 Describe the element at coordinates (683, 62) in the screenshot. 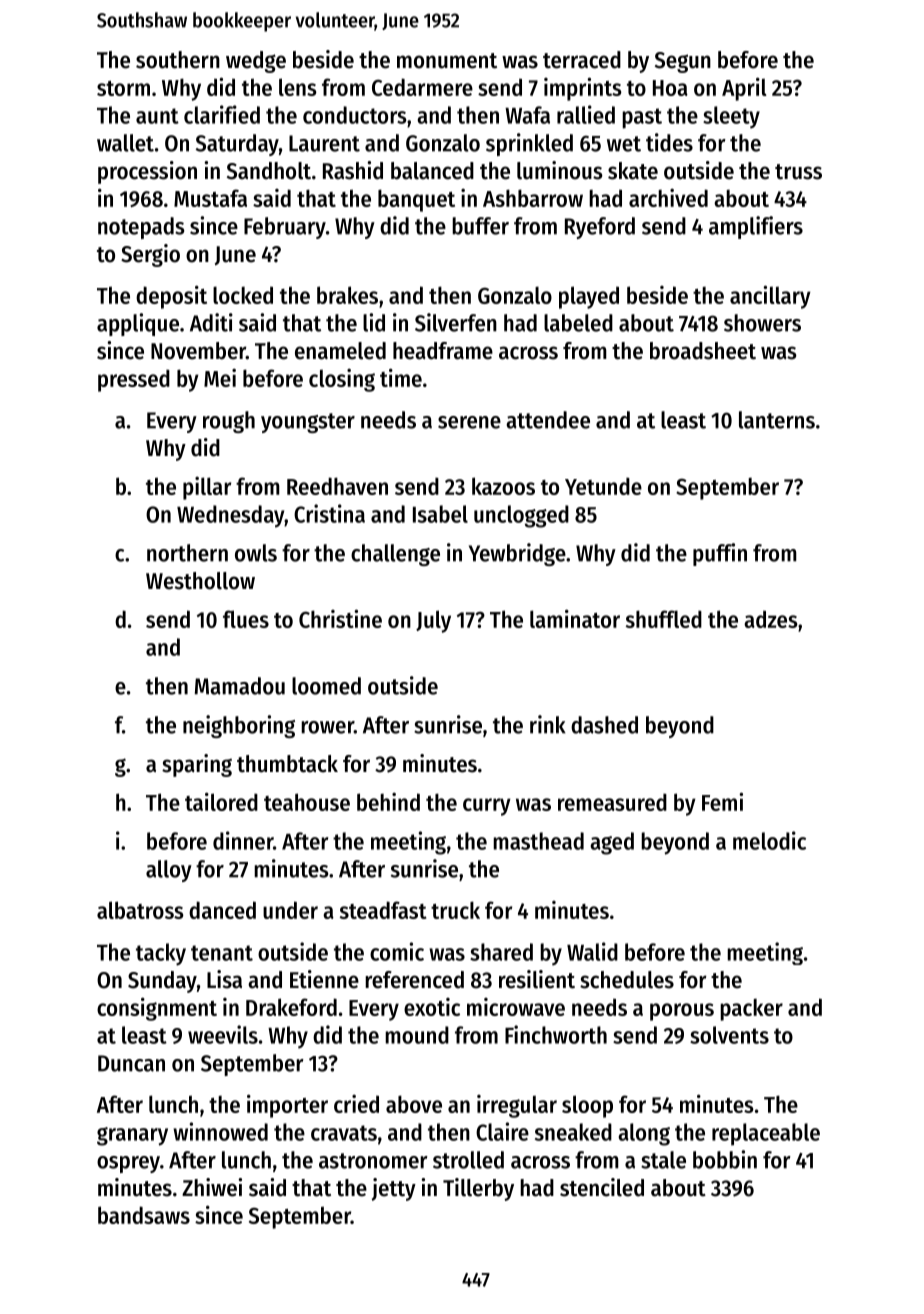

I see `Segun` at that location.
